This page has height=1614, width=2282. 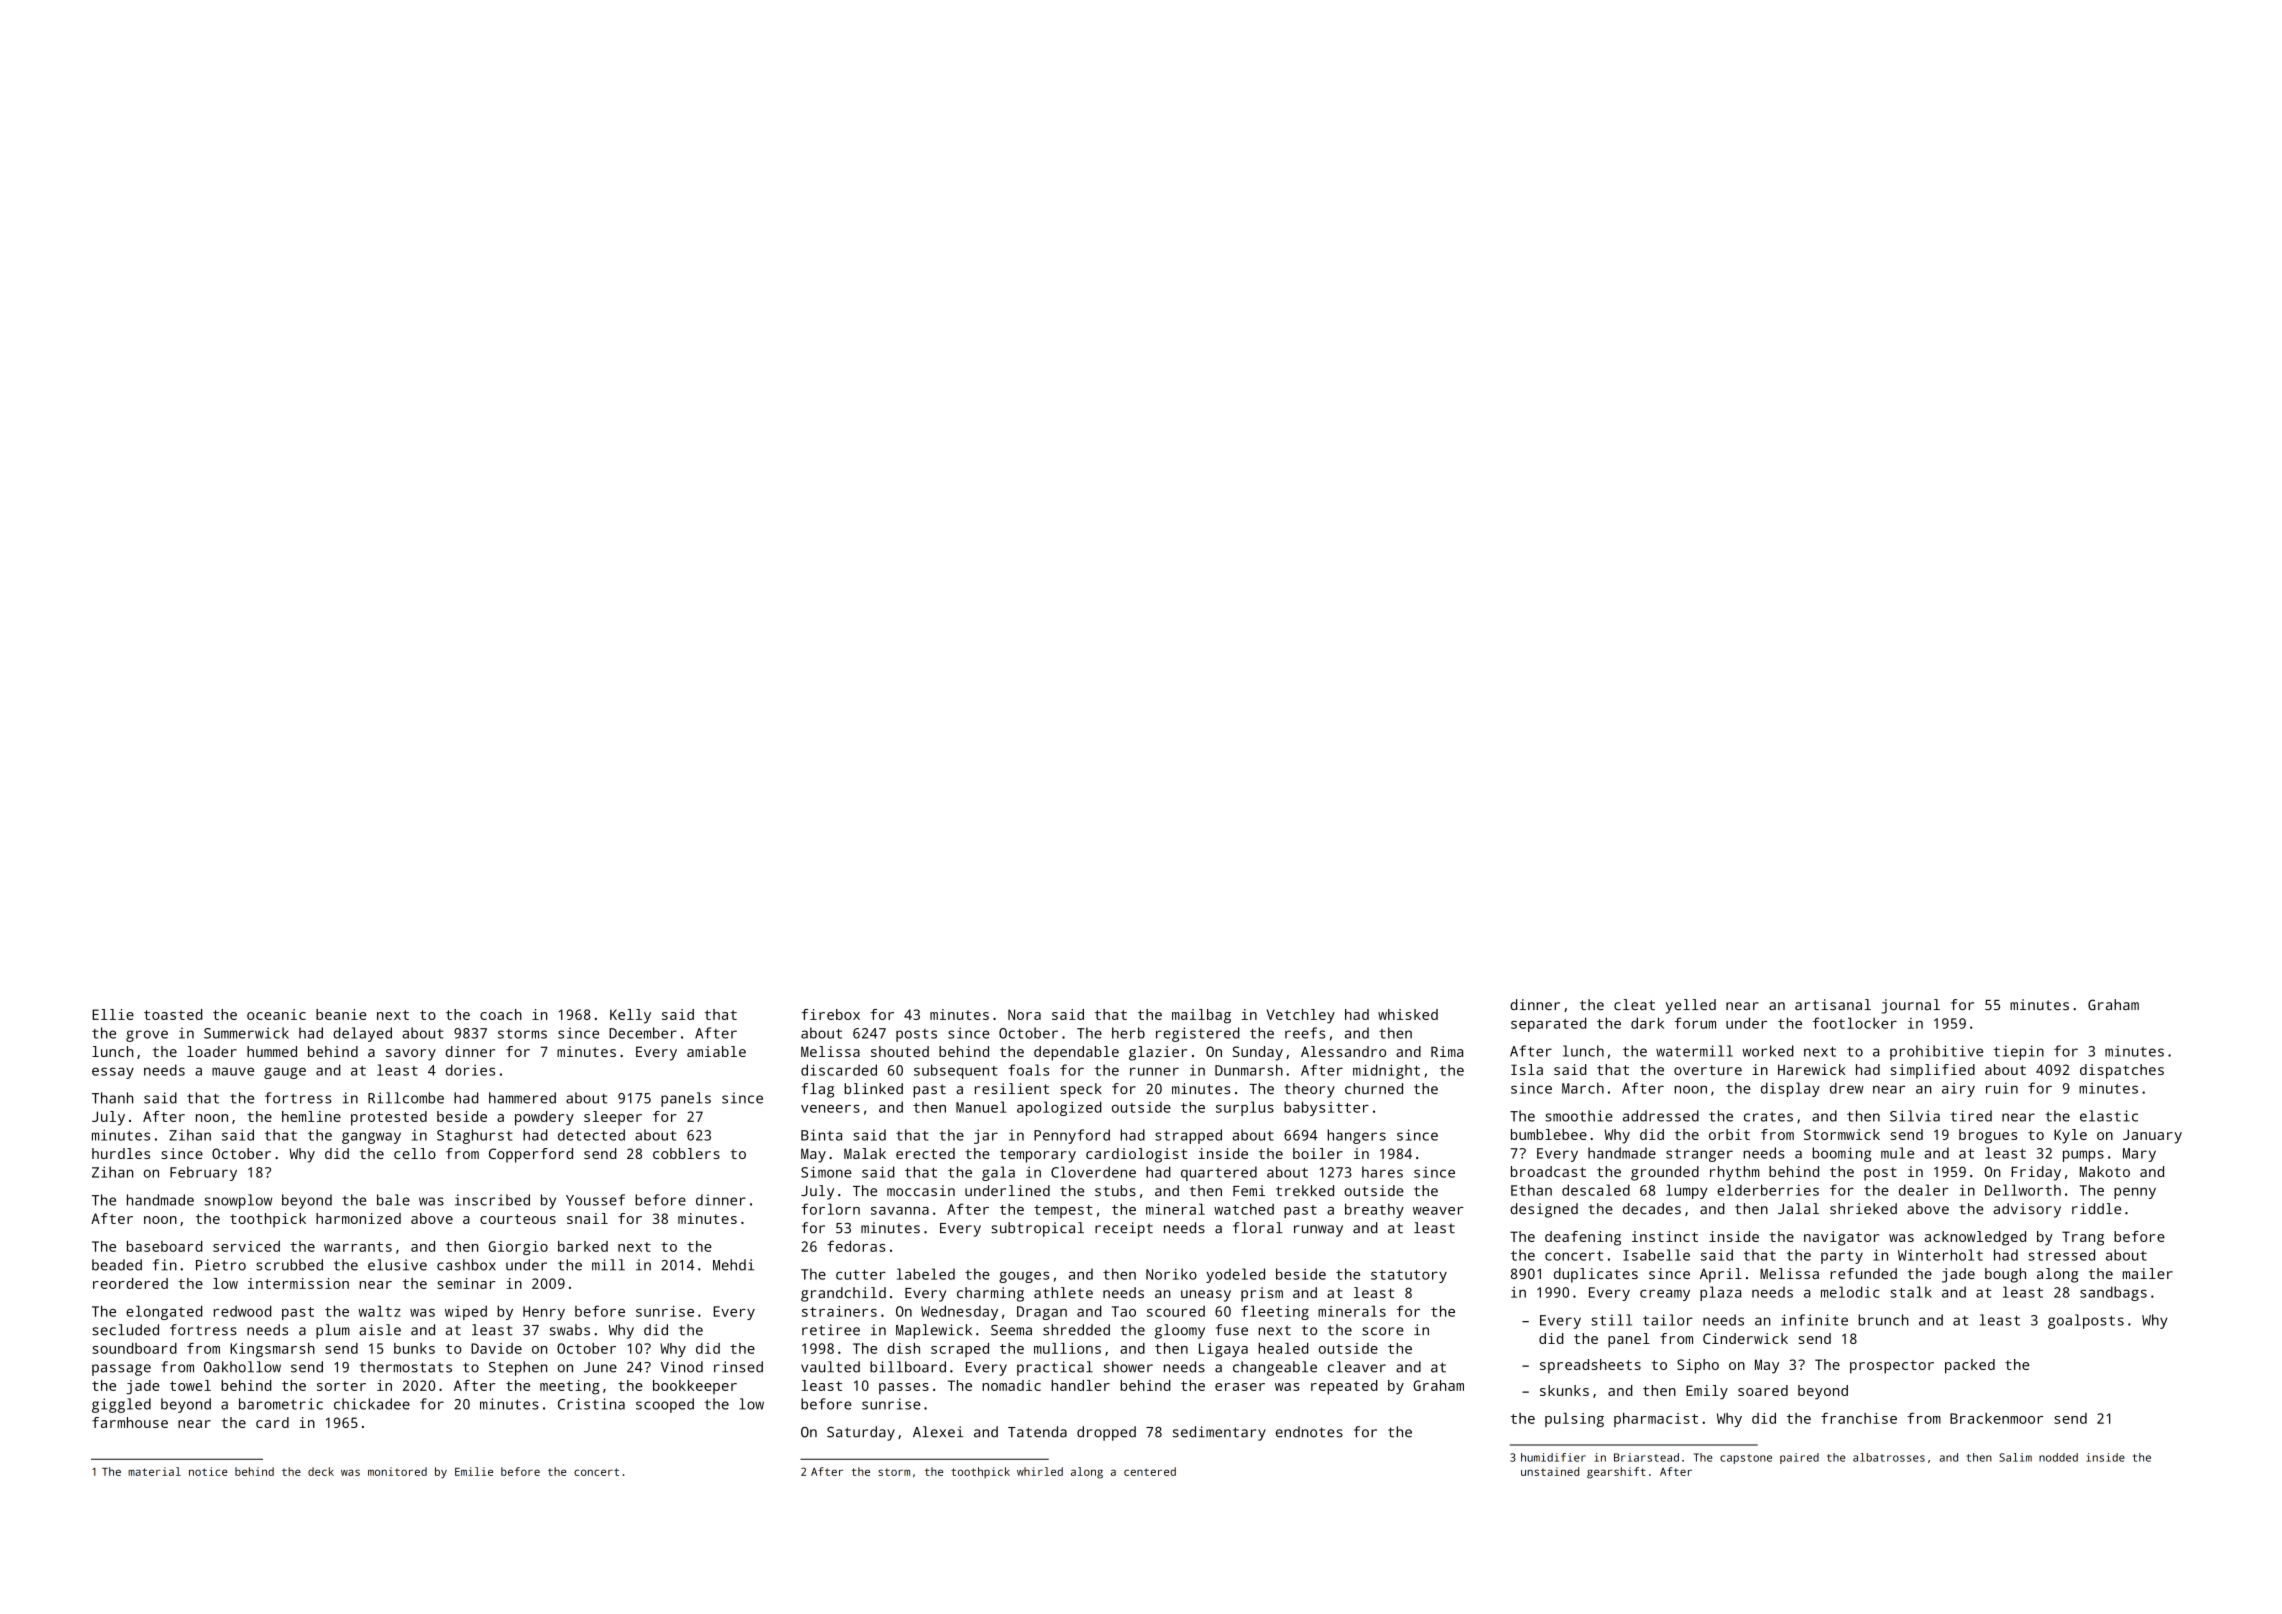 What do you see at coordinates (121, 1405) in the page?
I see `giggled` at bounding box center [121, 1405].
